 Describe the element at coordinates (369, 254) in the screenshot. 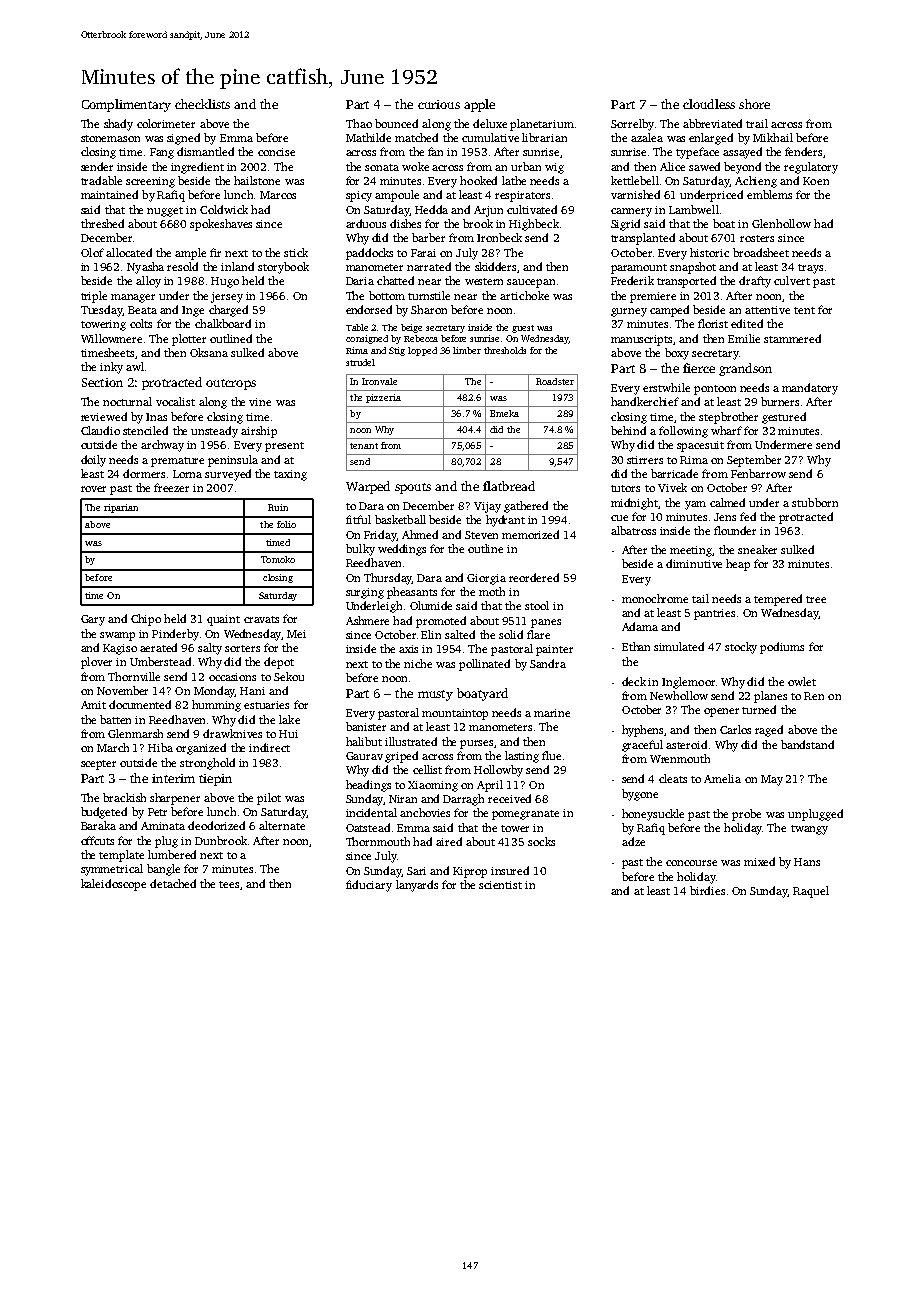

I see `paddocks` at that location.
